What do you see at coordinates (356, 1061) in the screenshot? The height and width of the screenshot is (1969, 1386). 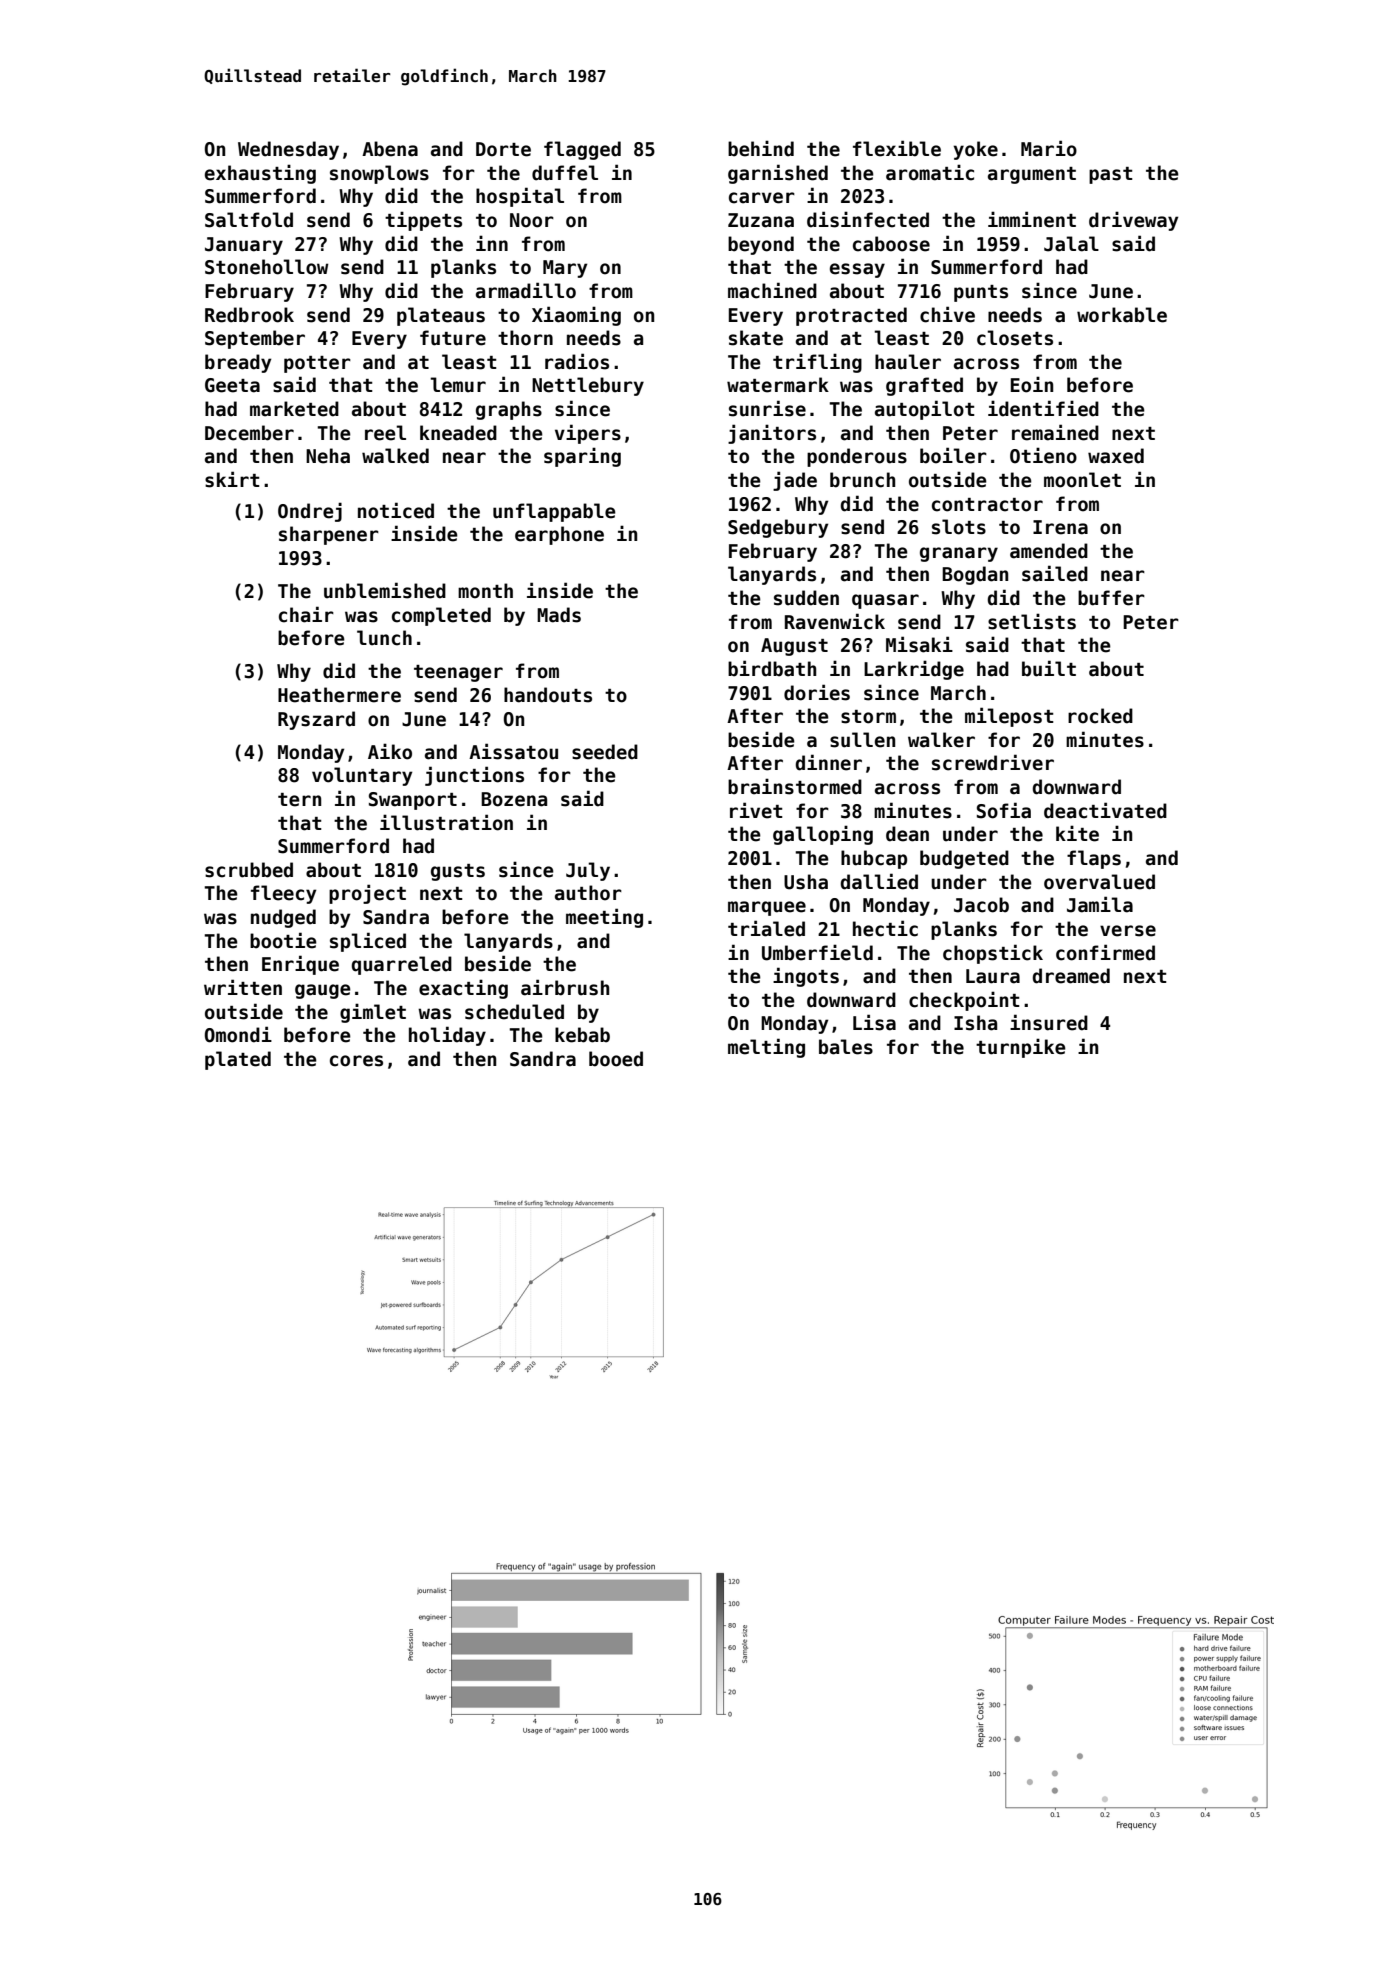 I see `cores` at bounding box center [356, 1061].
